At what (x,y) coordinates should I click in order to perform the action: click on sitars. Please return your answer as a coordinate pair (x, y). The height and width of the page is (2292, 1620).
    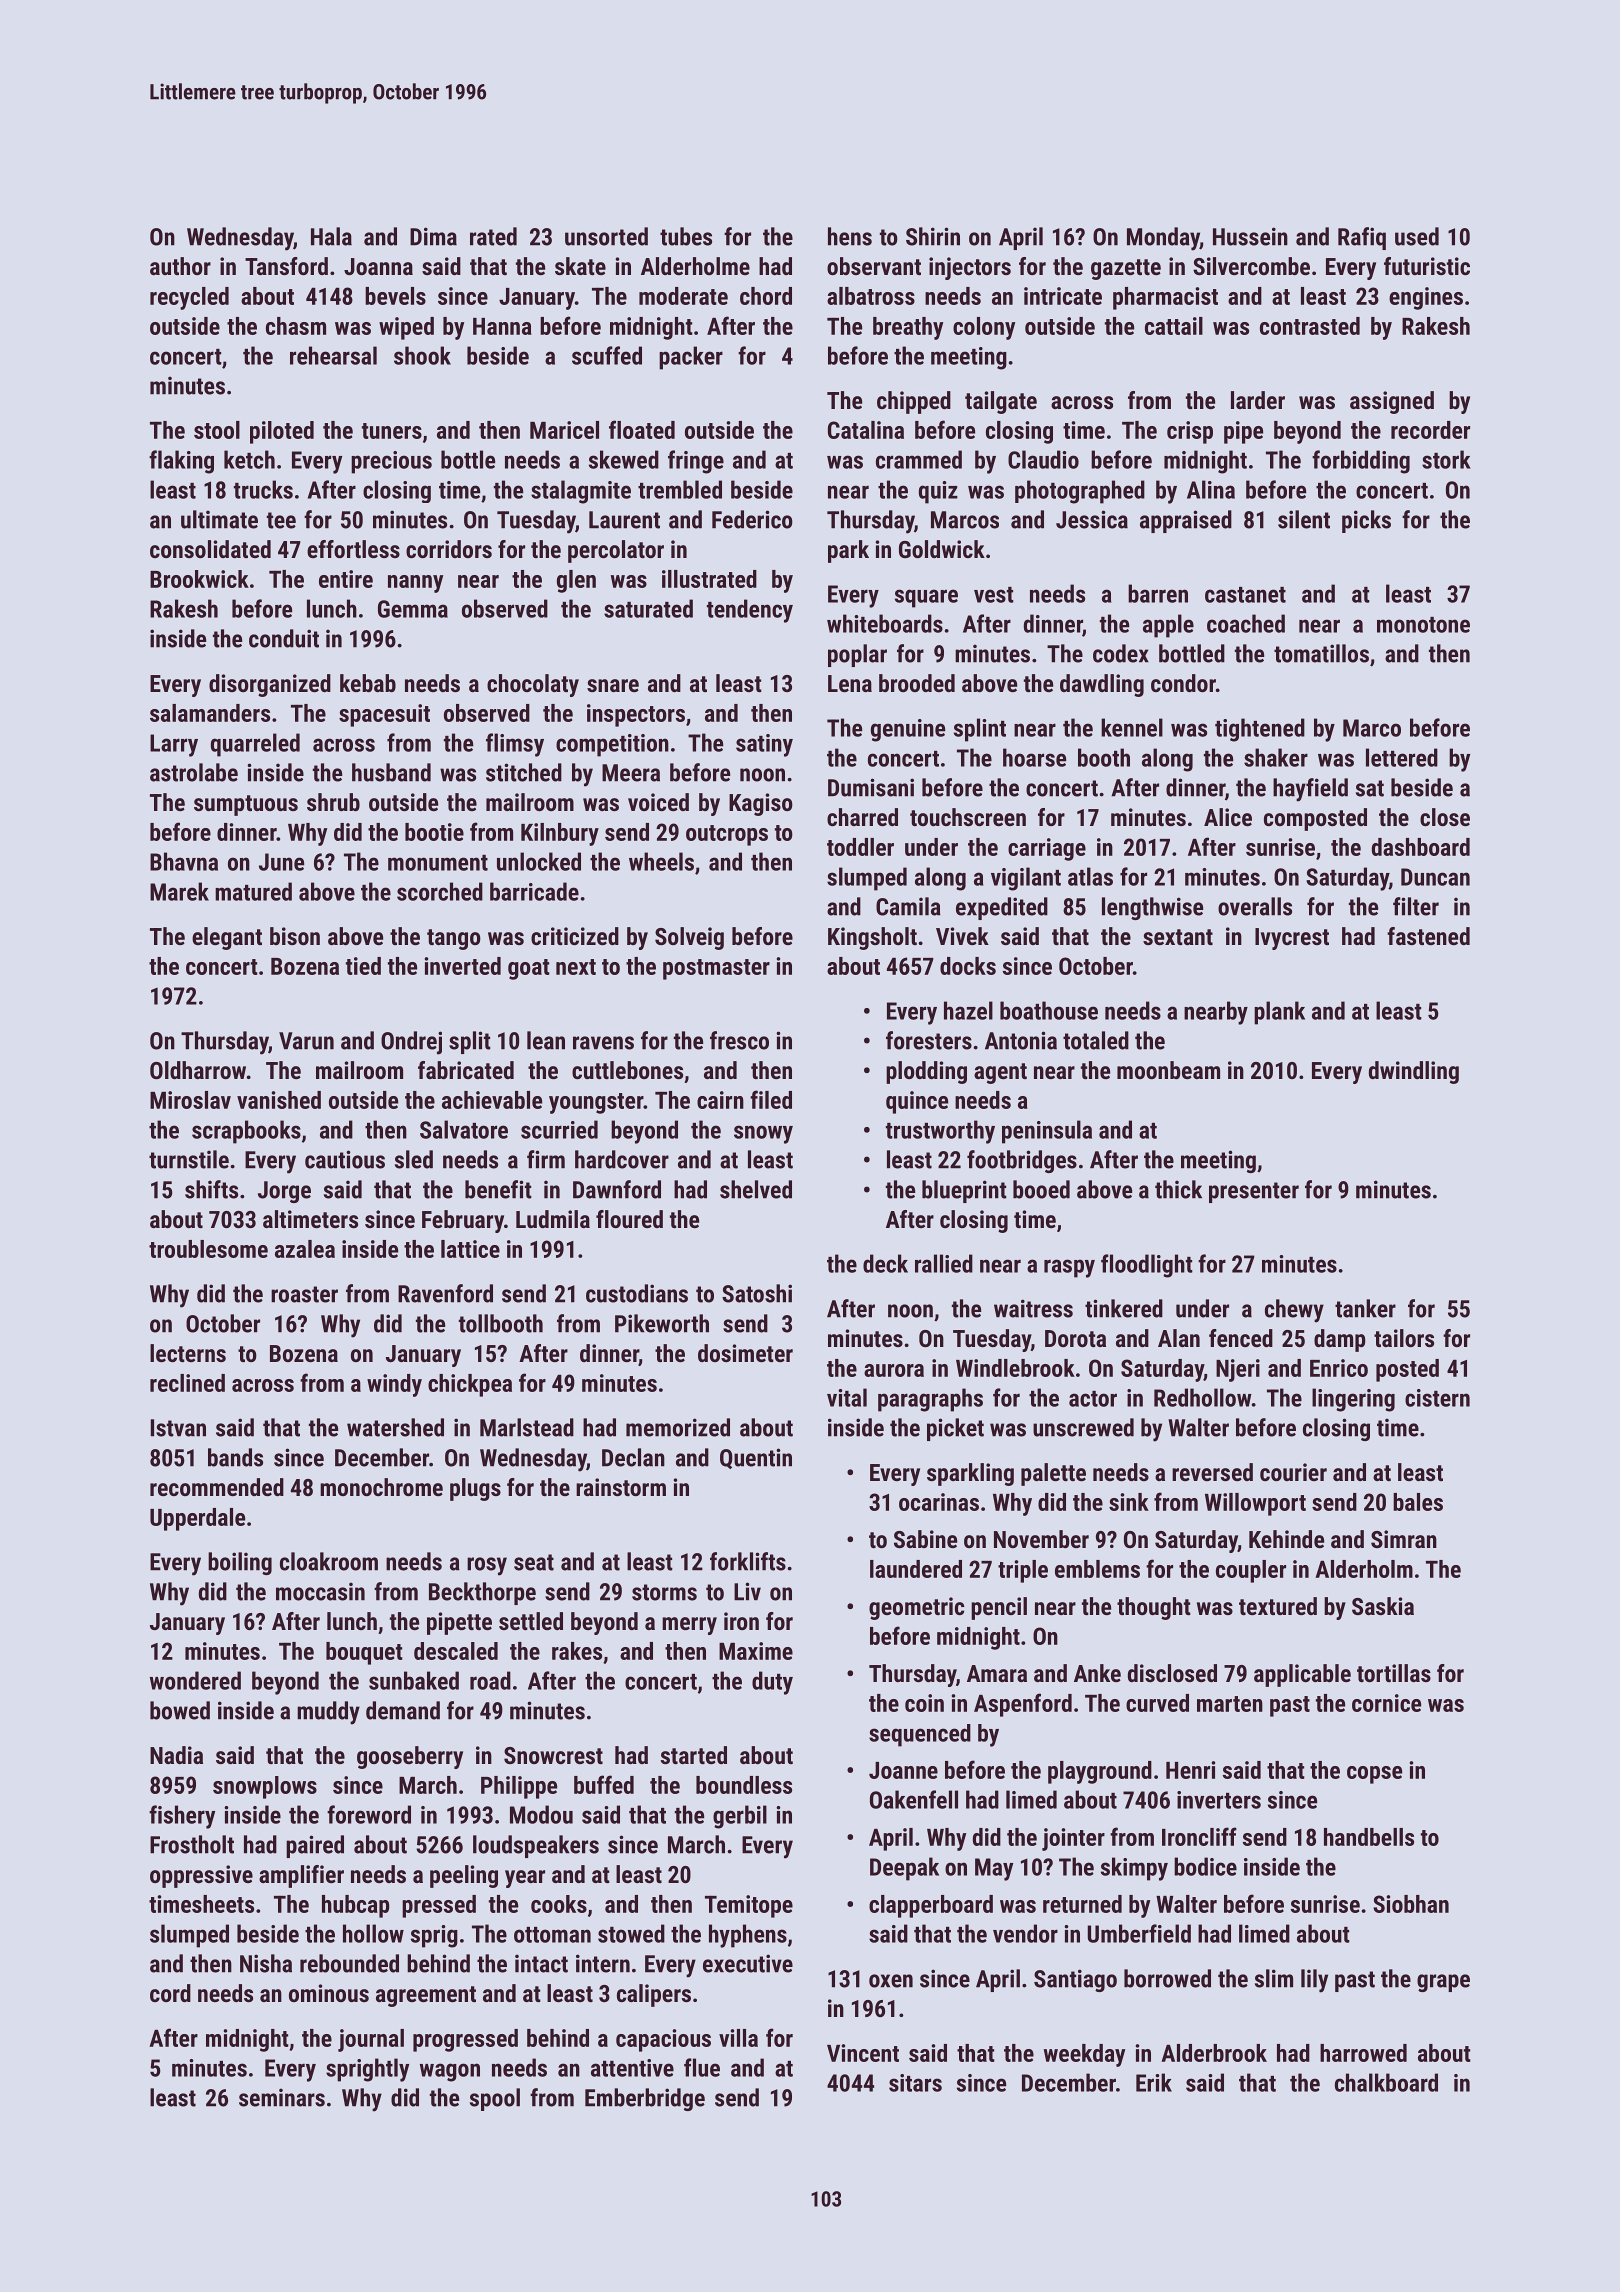
    Looking at the image, I should click on (915, 2083).
